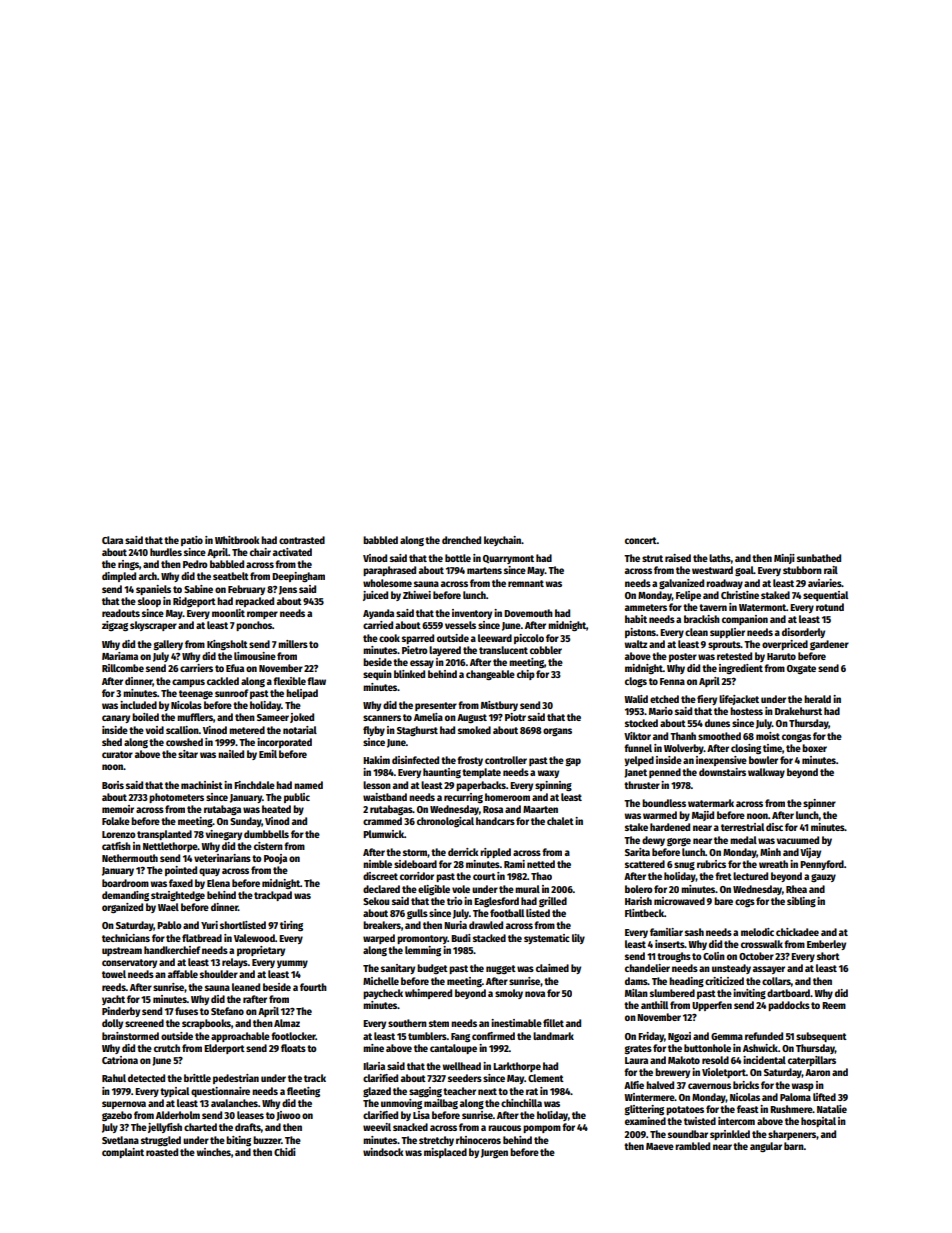  Describe the element at coordinates (789, 1006) in the document. I see `paddocks` at that location.
